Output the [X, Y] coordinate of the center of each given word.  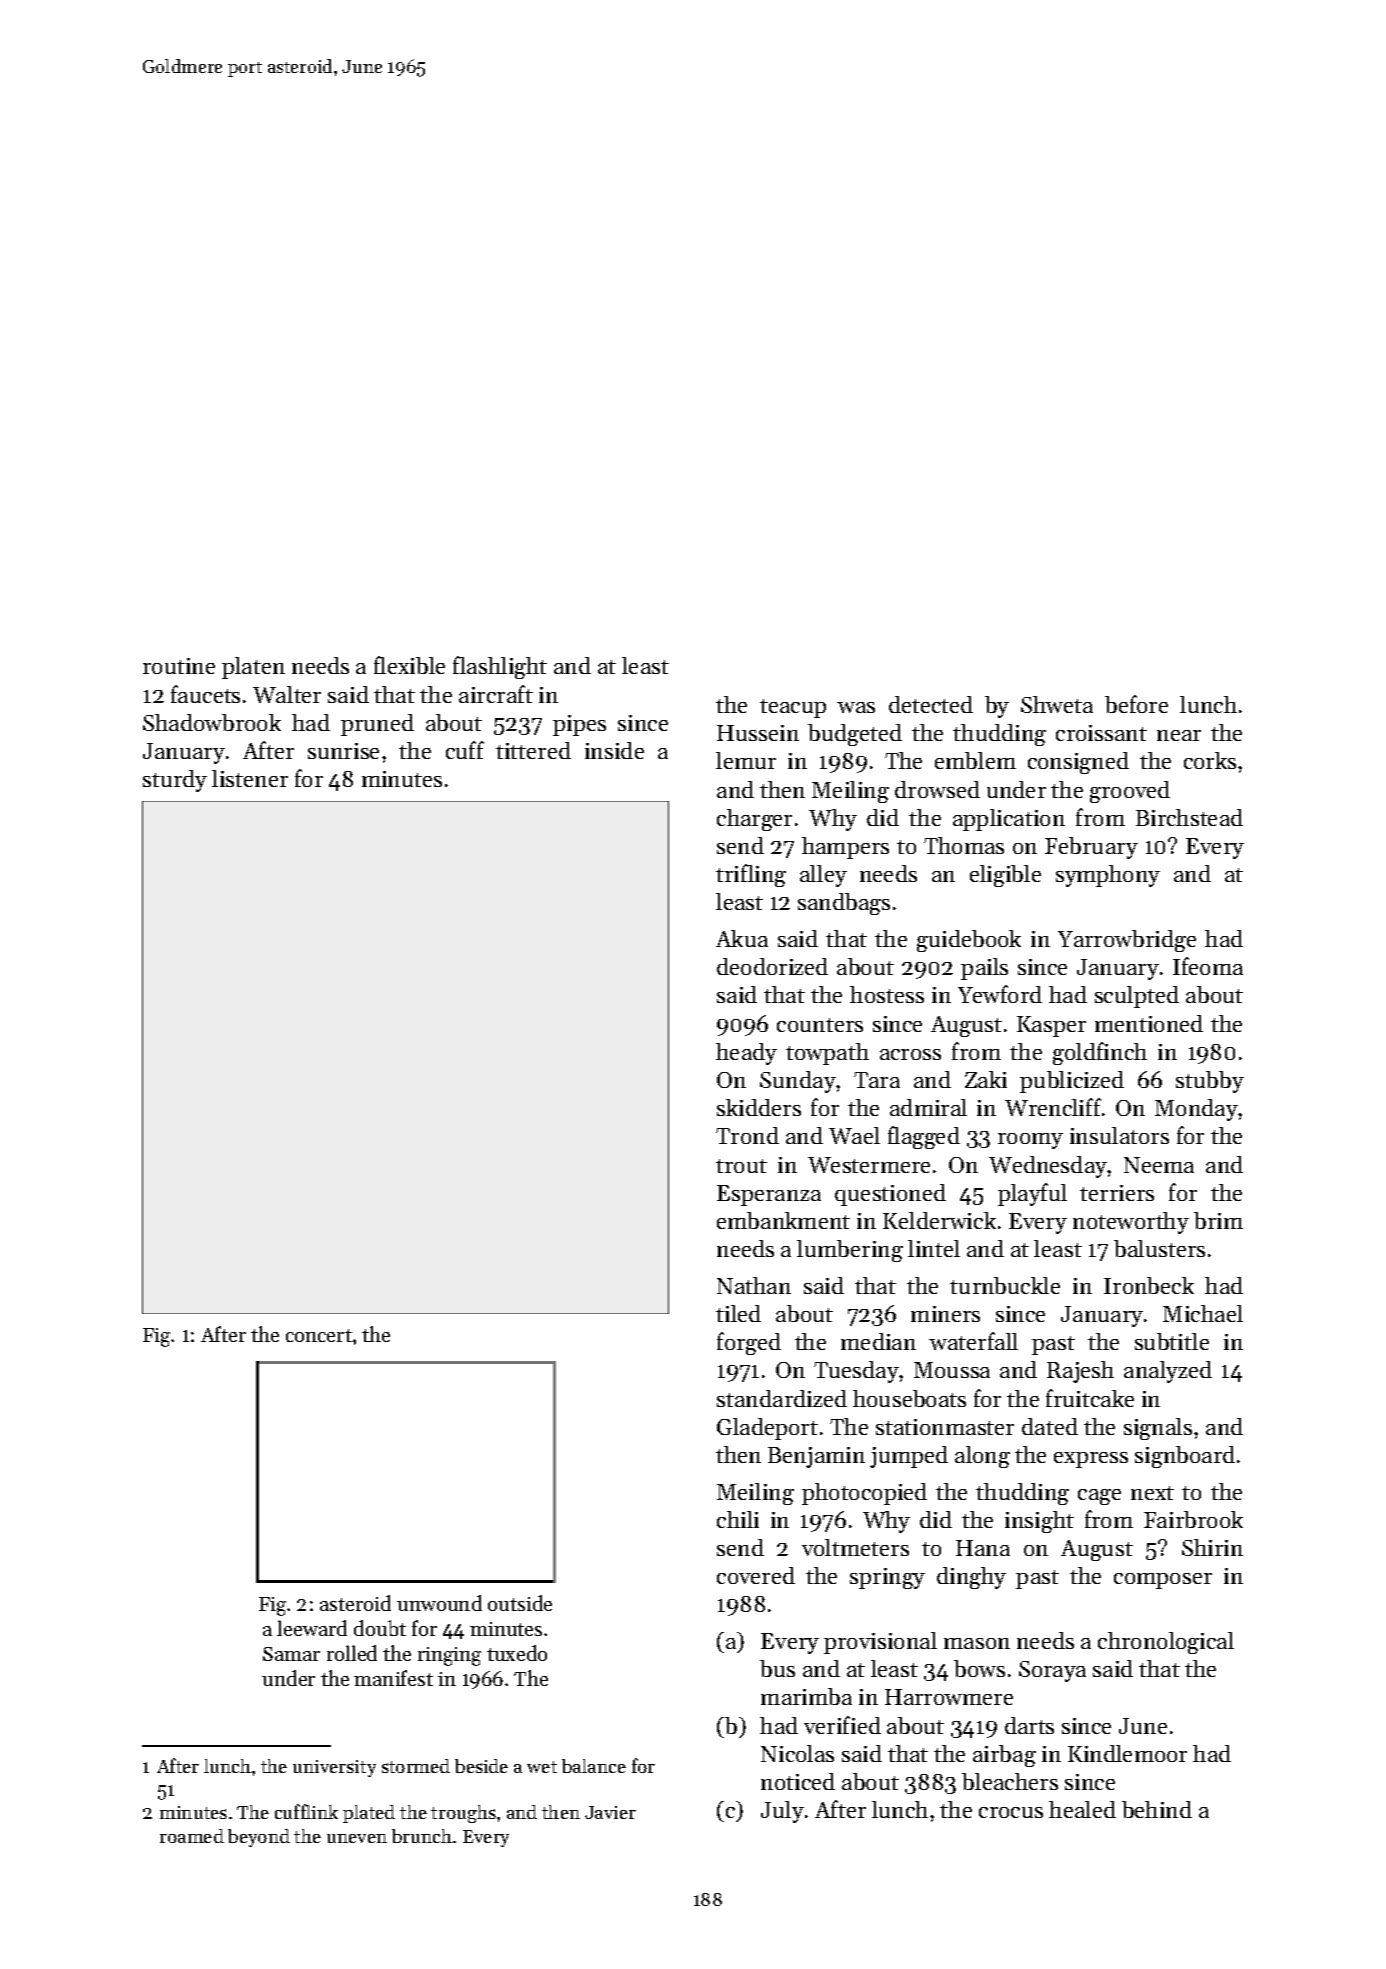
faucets [205, 694]
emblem [975, 760]
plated [369, 1814]
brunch [422, 1836]
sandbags [844, 904]
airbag [1004, 1756]
